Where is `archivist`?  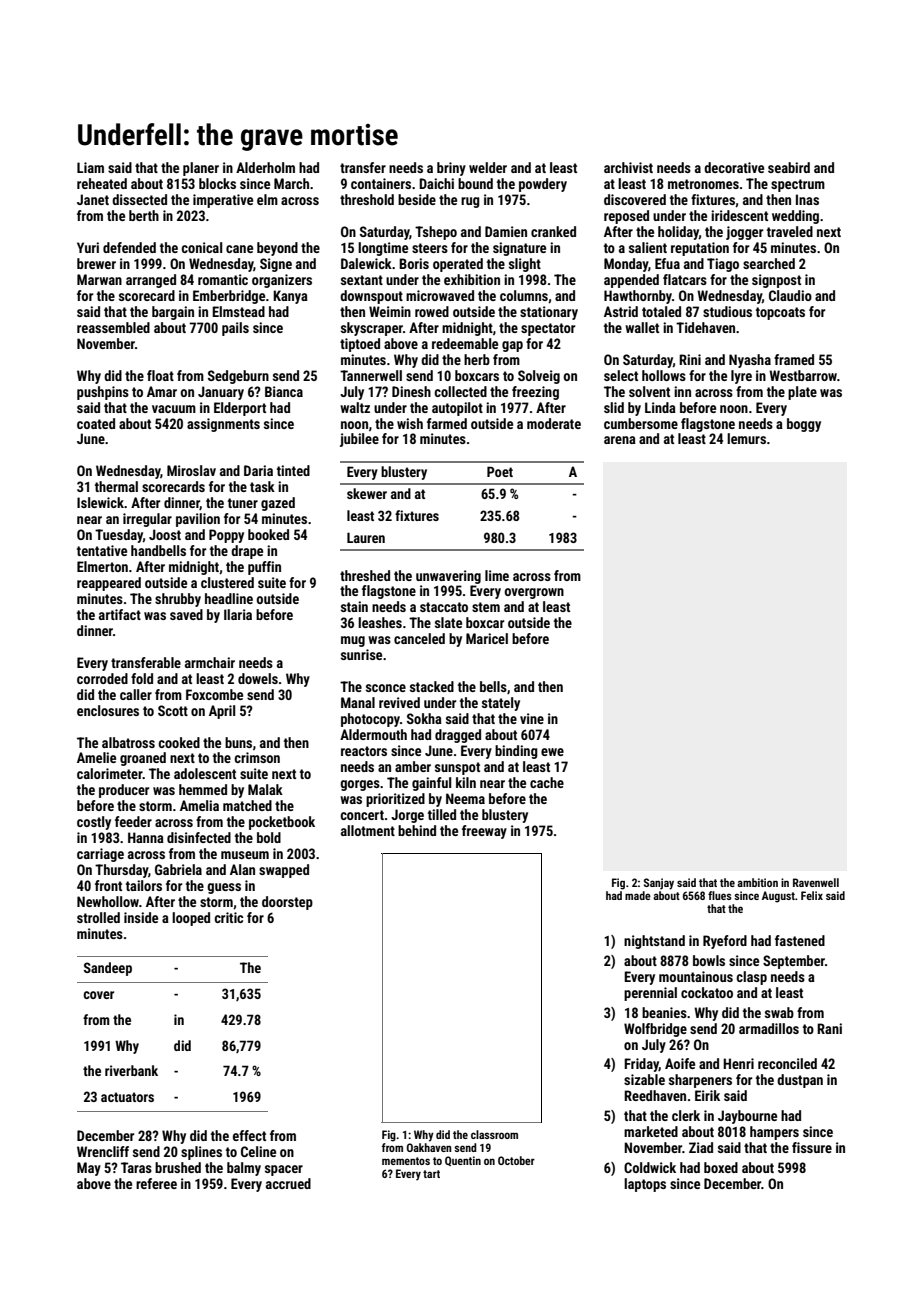
archivist is located at coordinates (628, 167).
